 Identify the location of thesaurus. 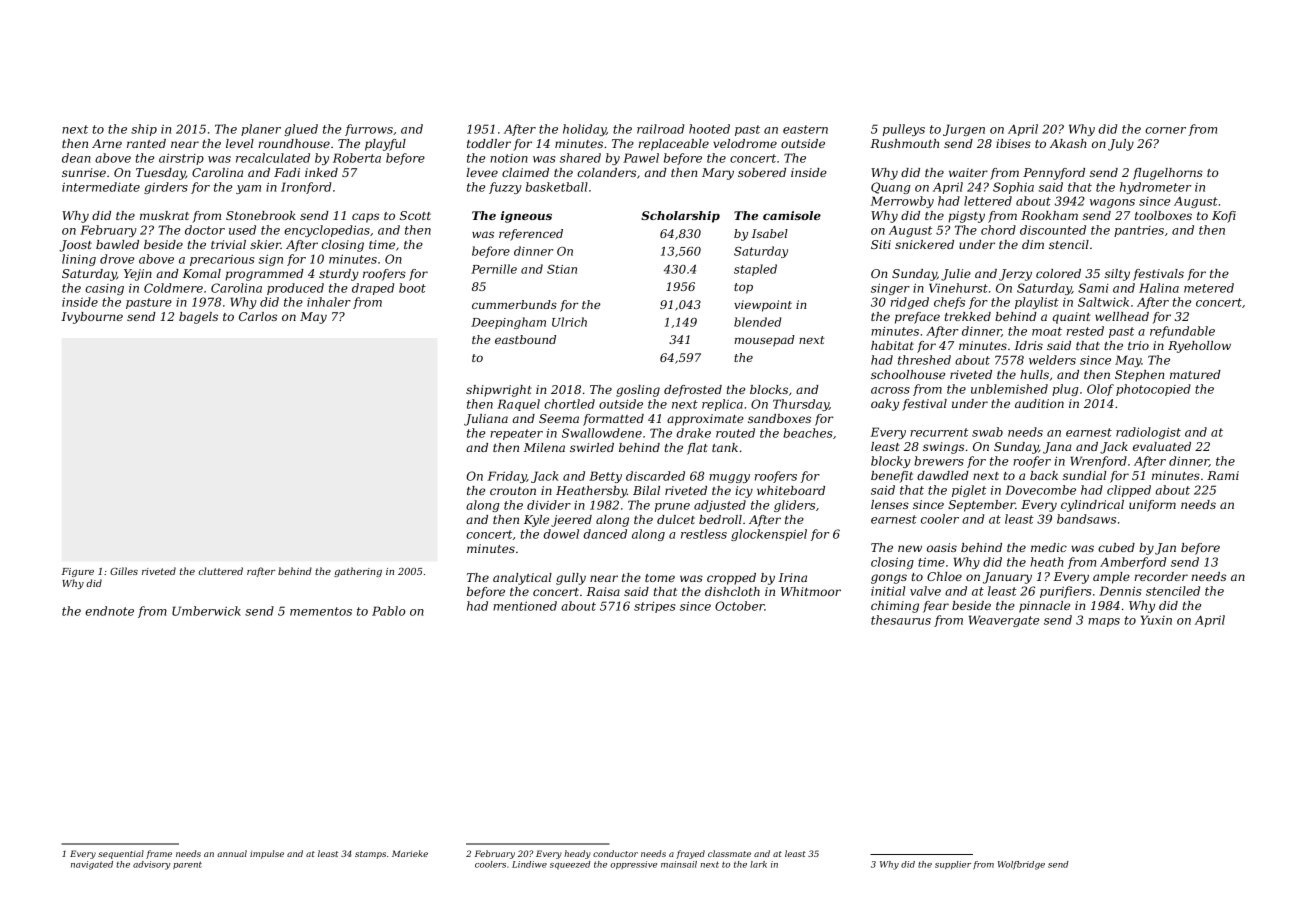
(901, 620).
